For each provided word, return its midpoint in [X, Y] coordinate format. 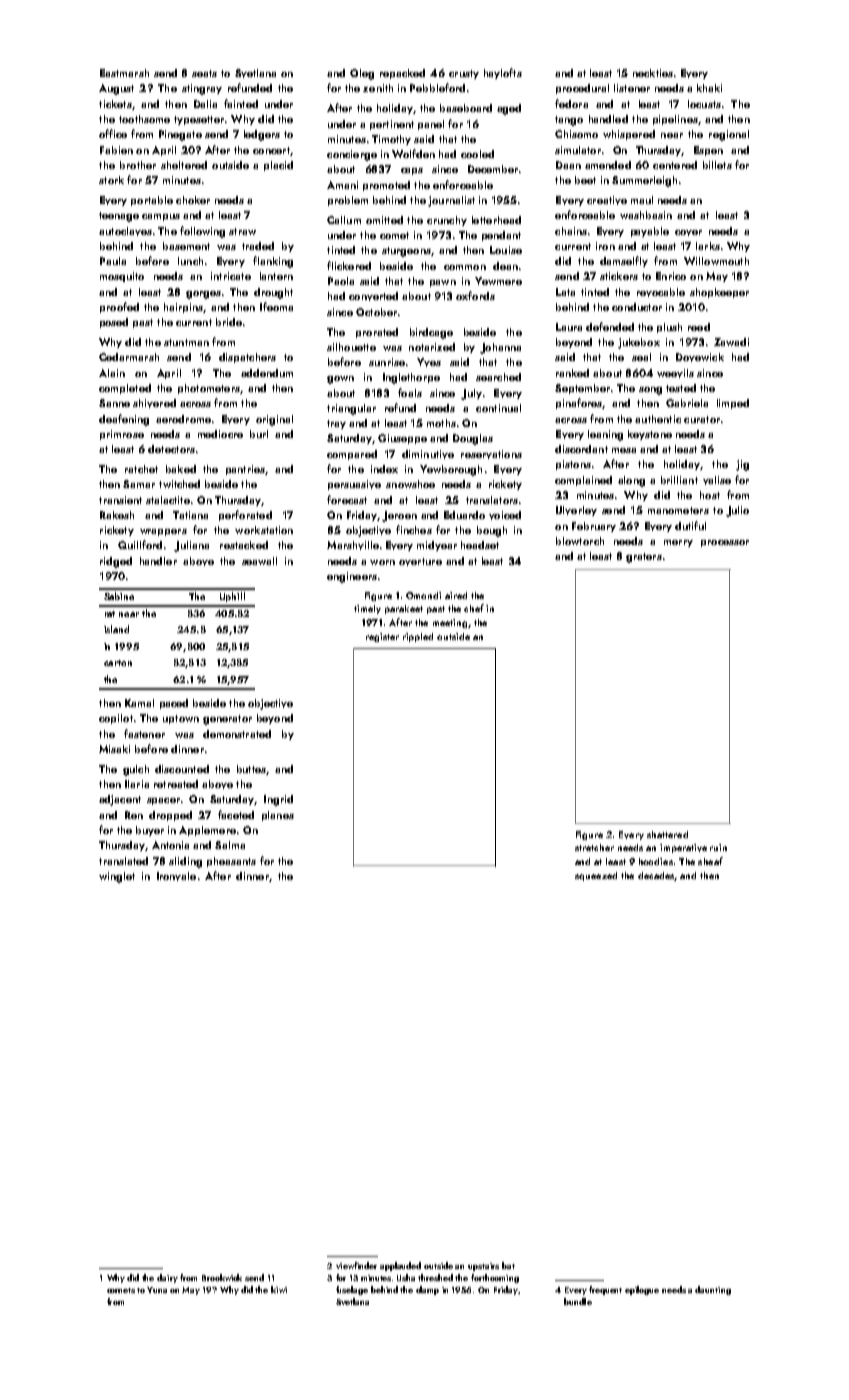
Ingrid [278, 800]
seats [204, 73]
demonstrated [237, 734]
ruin [718, 847]
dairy [167, 1278]
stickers [619, 276]
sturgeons [406, 252]
